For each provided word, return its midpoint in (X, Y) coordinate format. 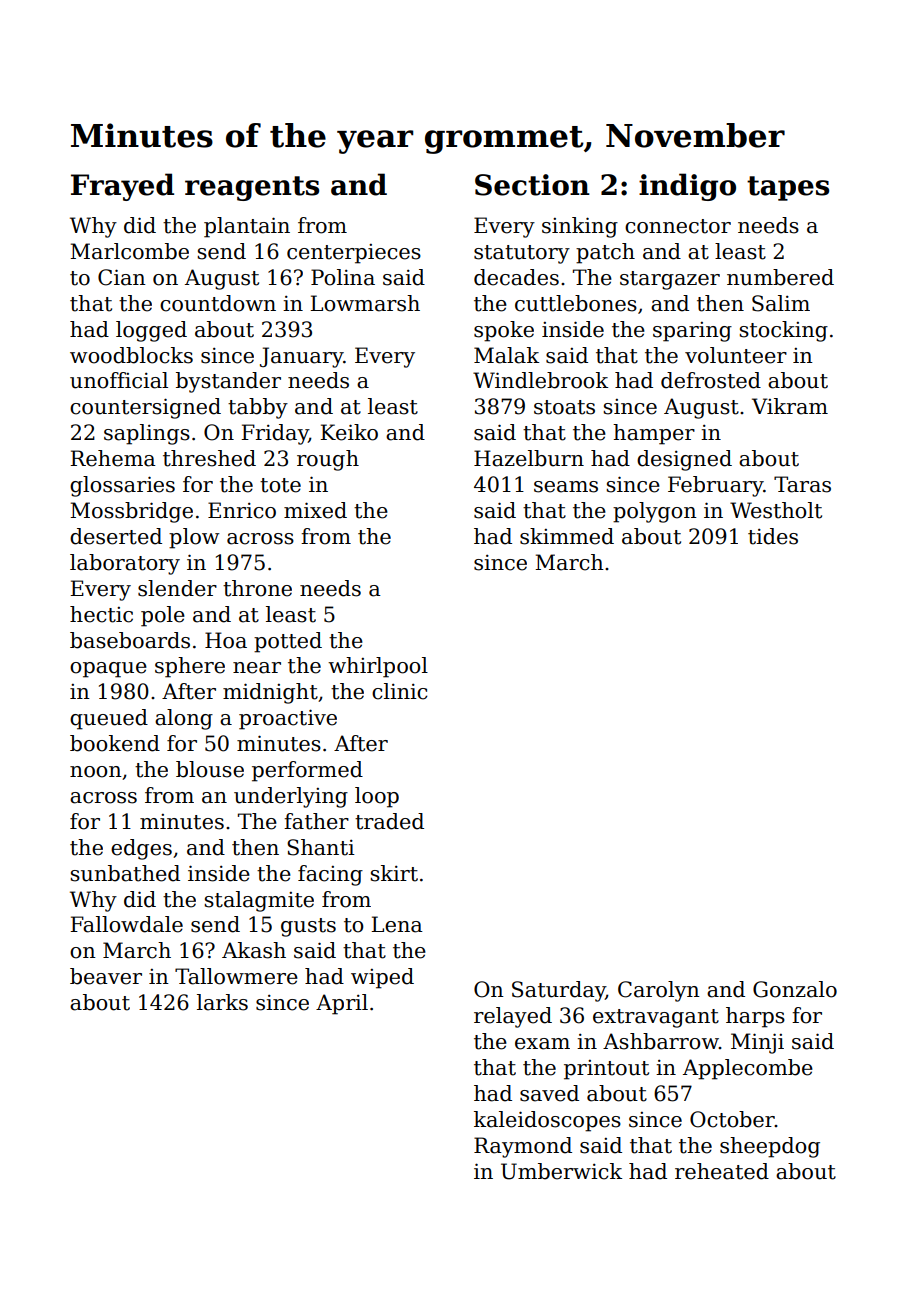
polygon (655, 512)
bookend (115, 743)
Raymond (523, 1147)
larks (222, 1002)
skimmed (567, 536)
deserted (116, 536)
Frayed (122, 187)
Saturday (559, 991)
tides (773, 536)
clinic (399, 691)
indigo (687, 187)
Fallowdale (126, 924)
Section (532, 185)
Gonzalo (795, 989)
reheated (722, 1171)
